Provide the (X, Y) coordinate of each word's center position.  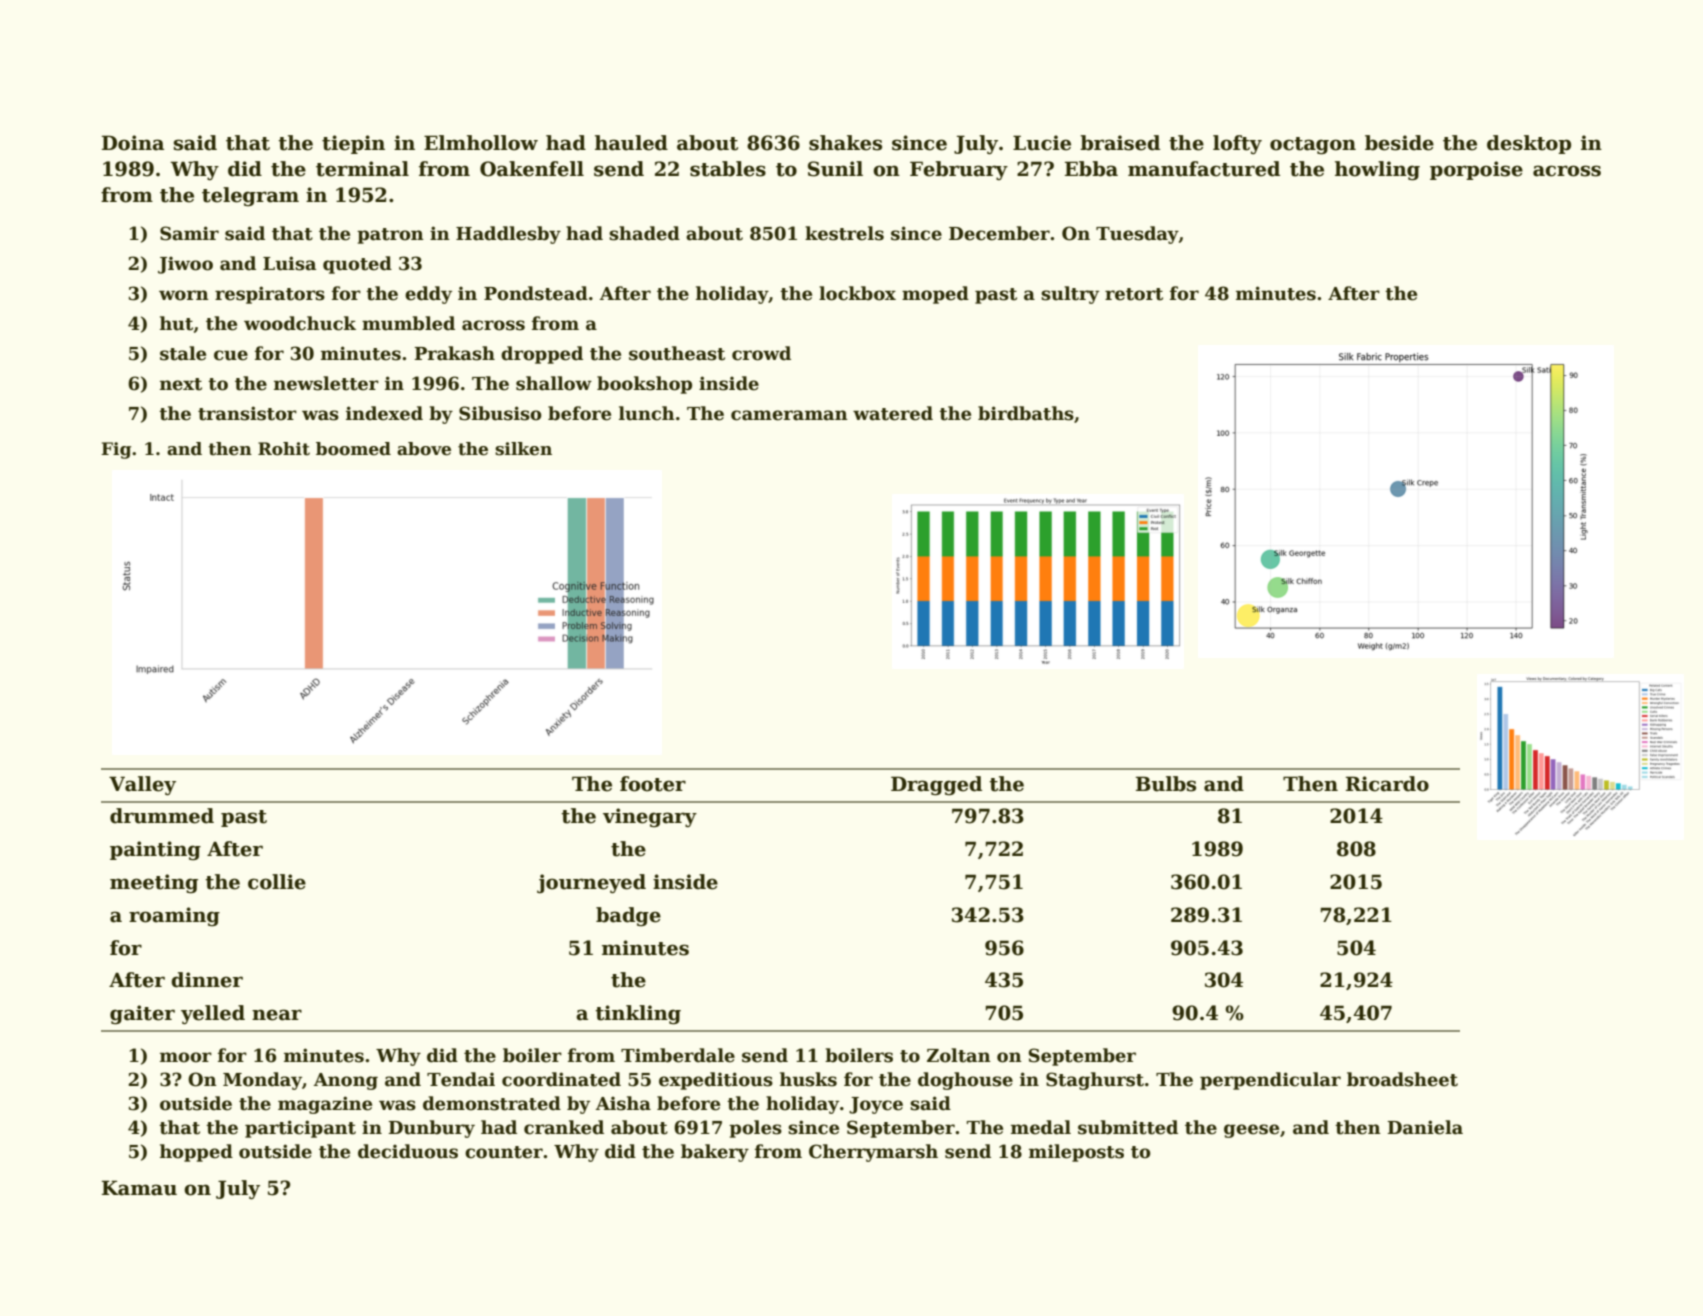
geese (1251, 1131)
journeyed (591, 883)
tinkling (638, 1014)
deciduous (408, 1151)
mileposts (1076, 1153)
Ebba (1091, 169)
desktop (1529, 144)
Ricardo (1387, 784)
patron (390, 236)
